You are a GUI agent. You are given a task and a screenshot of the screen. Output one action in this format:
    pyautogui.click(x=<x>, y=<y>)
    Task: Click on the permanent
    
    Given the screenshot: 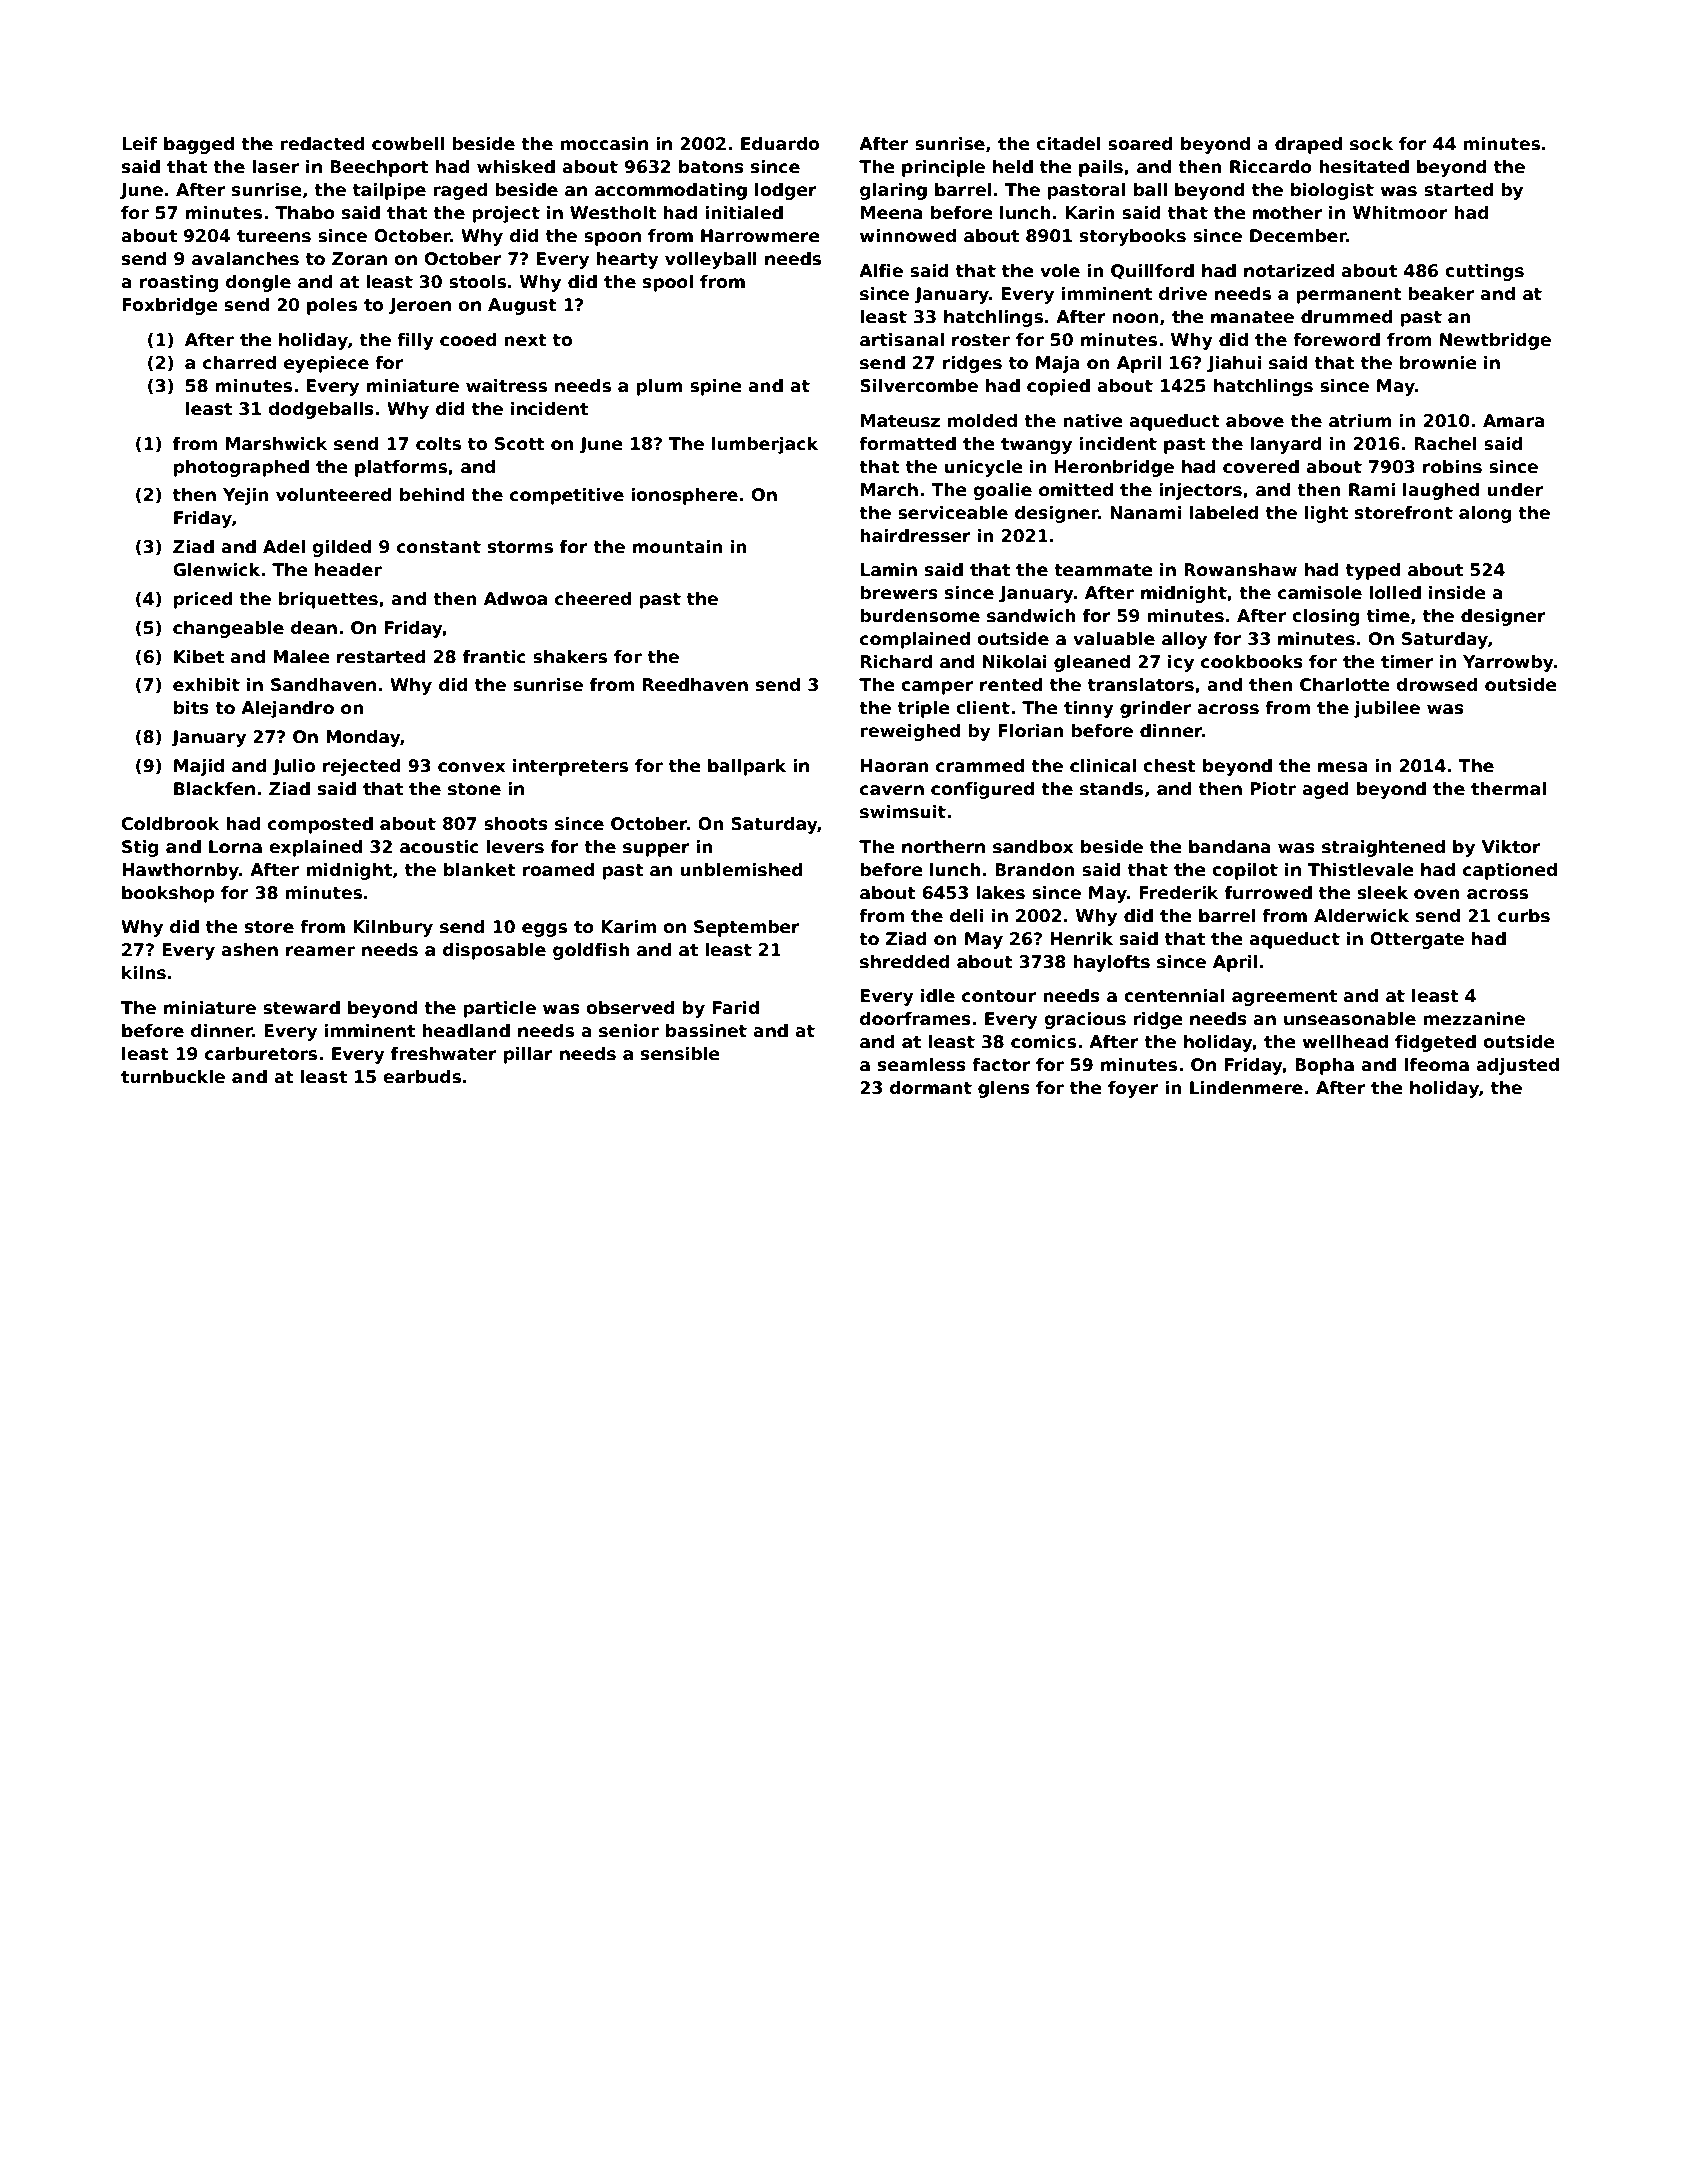 What is the action you would take?
    pyautogui.click(x=1349, y=296)
